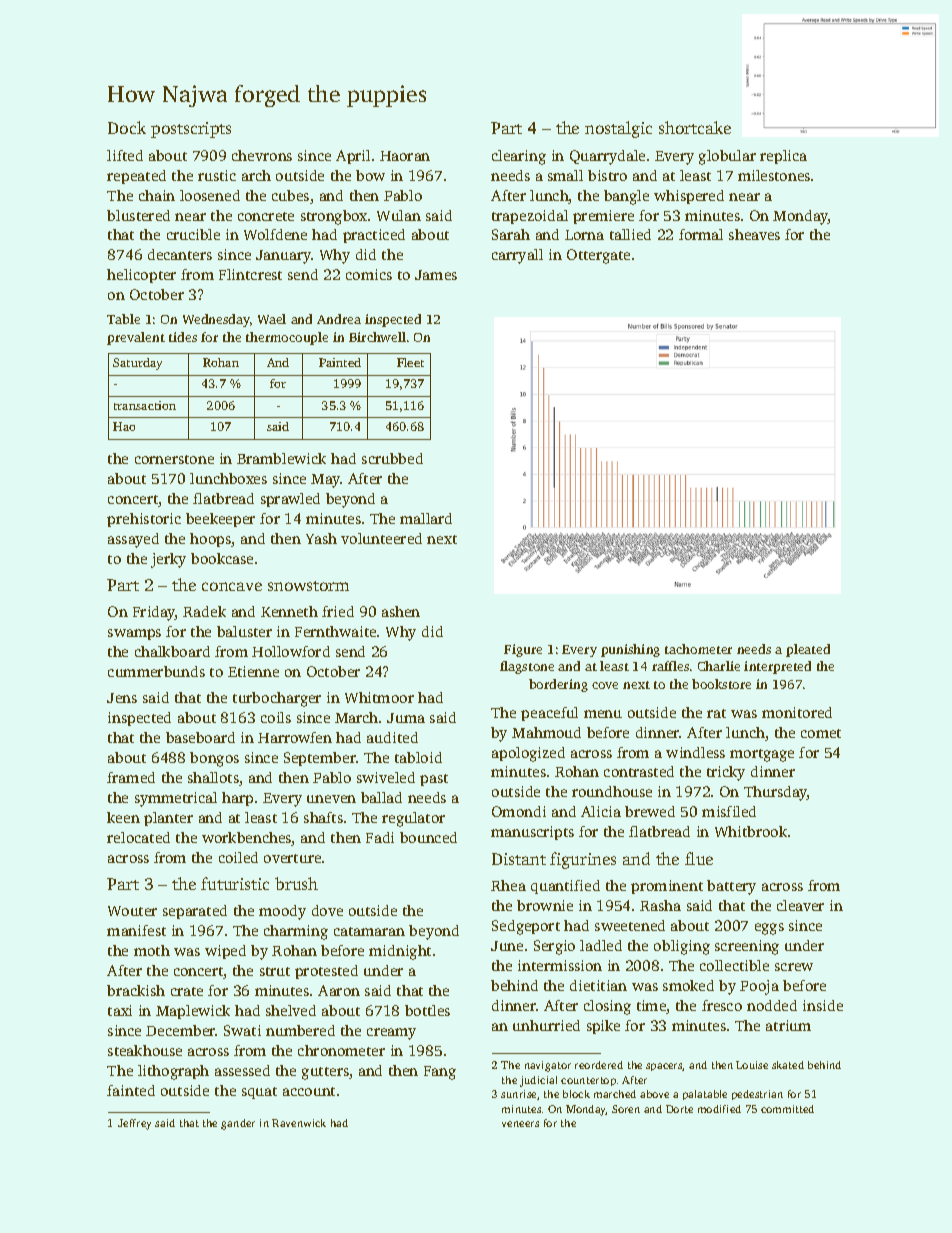 This screenshot has width=952, height=1233. I want to click on Haoran, so click(405, 156).
